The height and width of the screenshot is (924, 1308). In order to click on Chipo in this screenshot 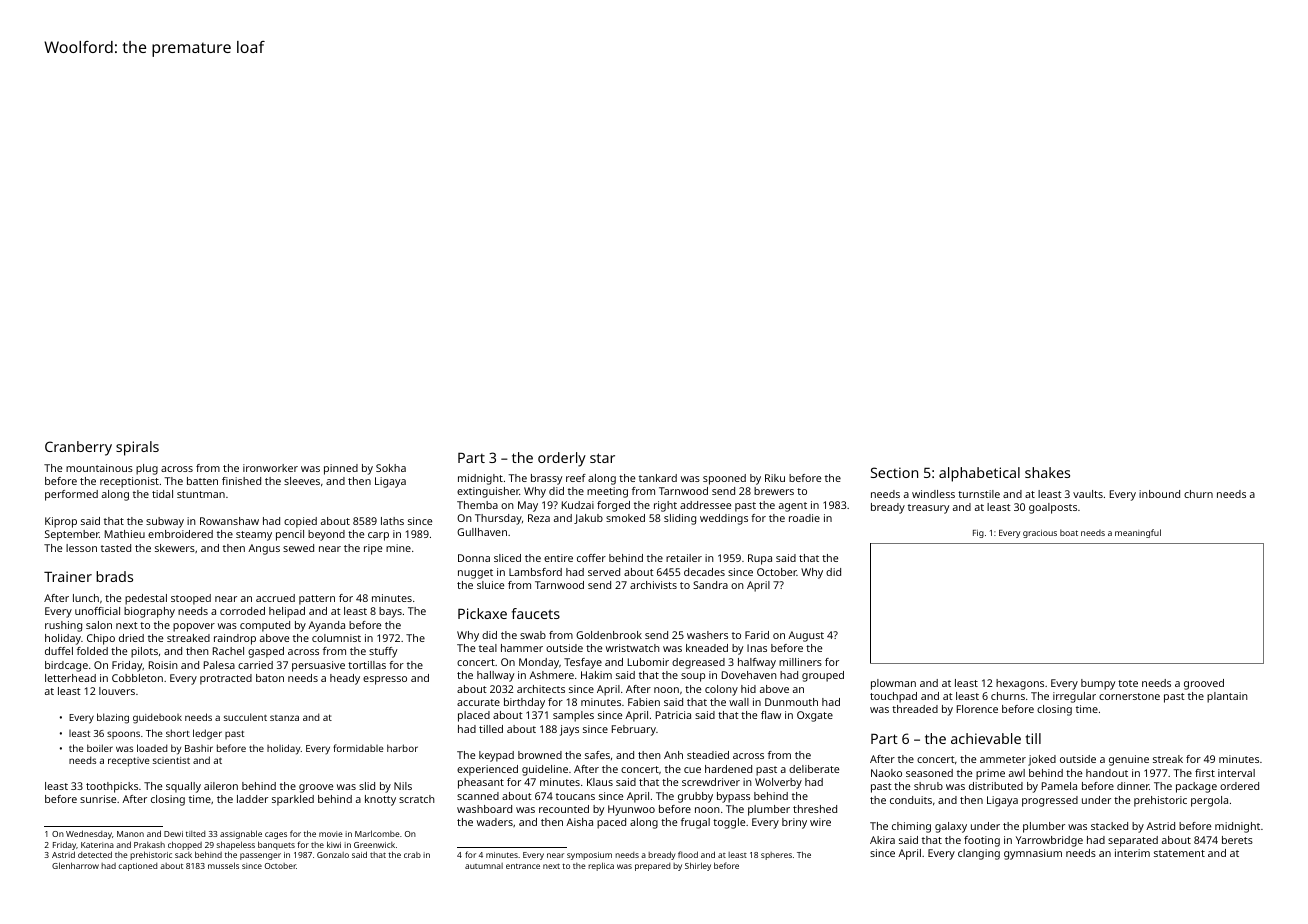, I will do `click(101, 639)`.
